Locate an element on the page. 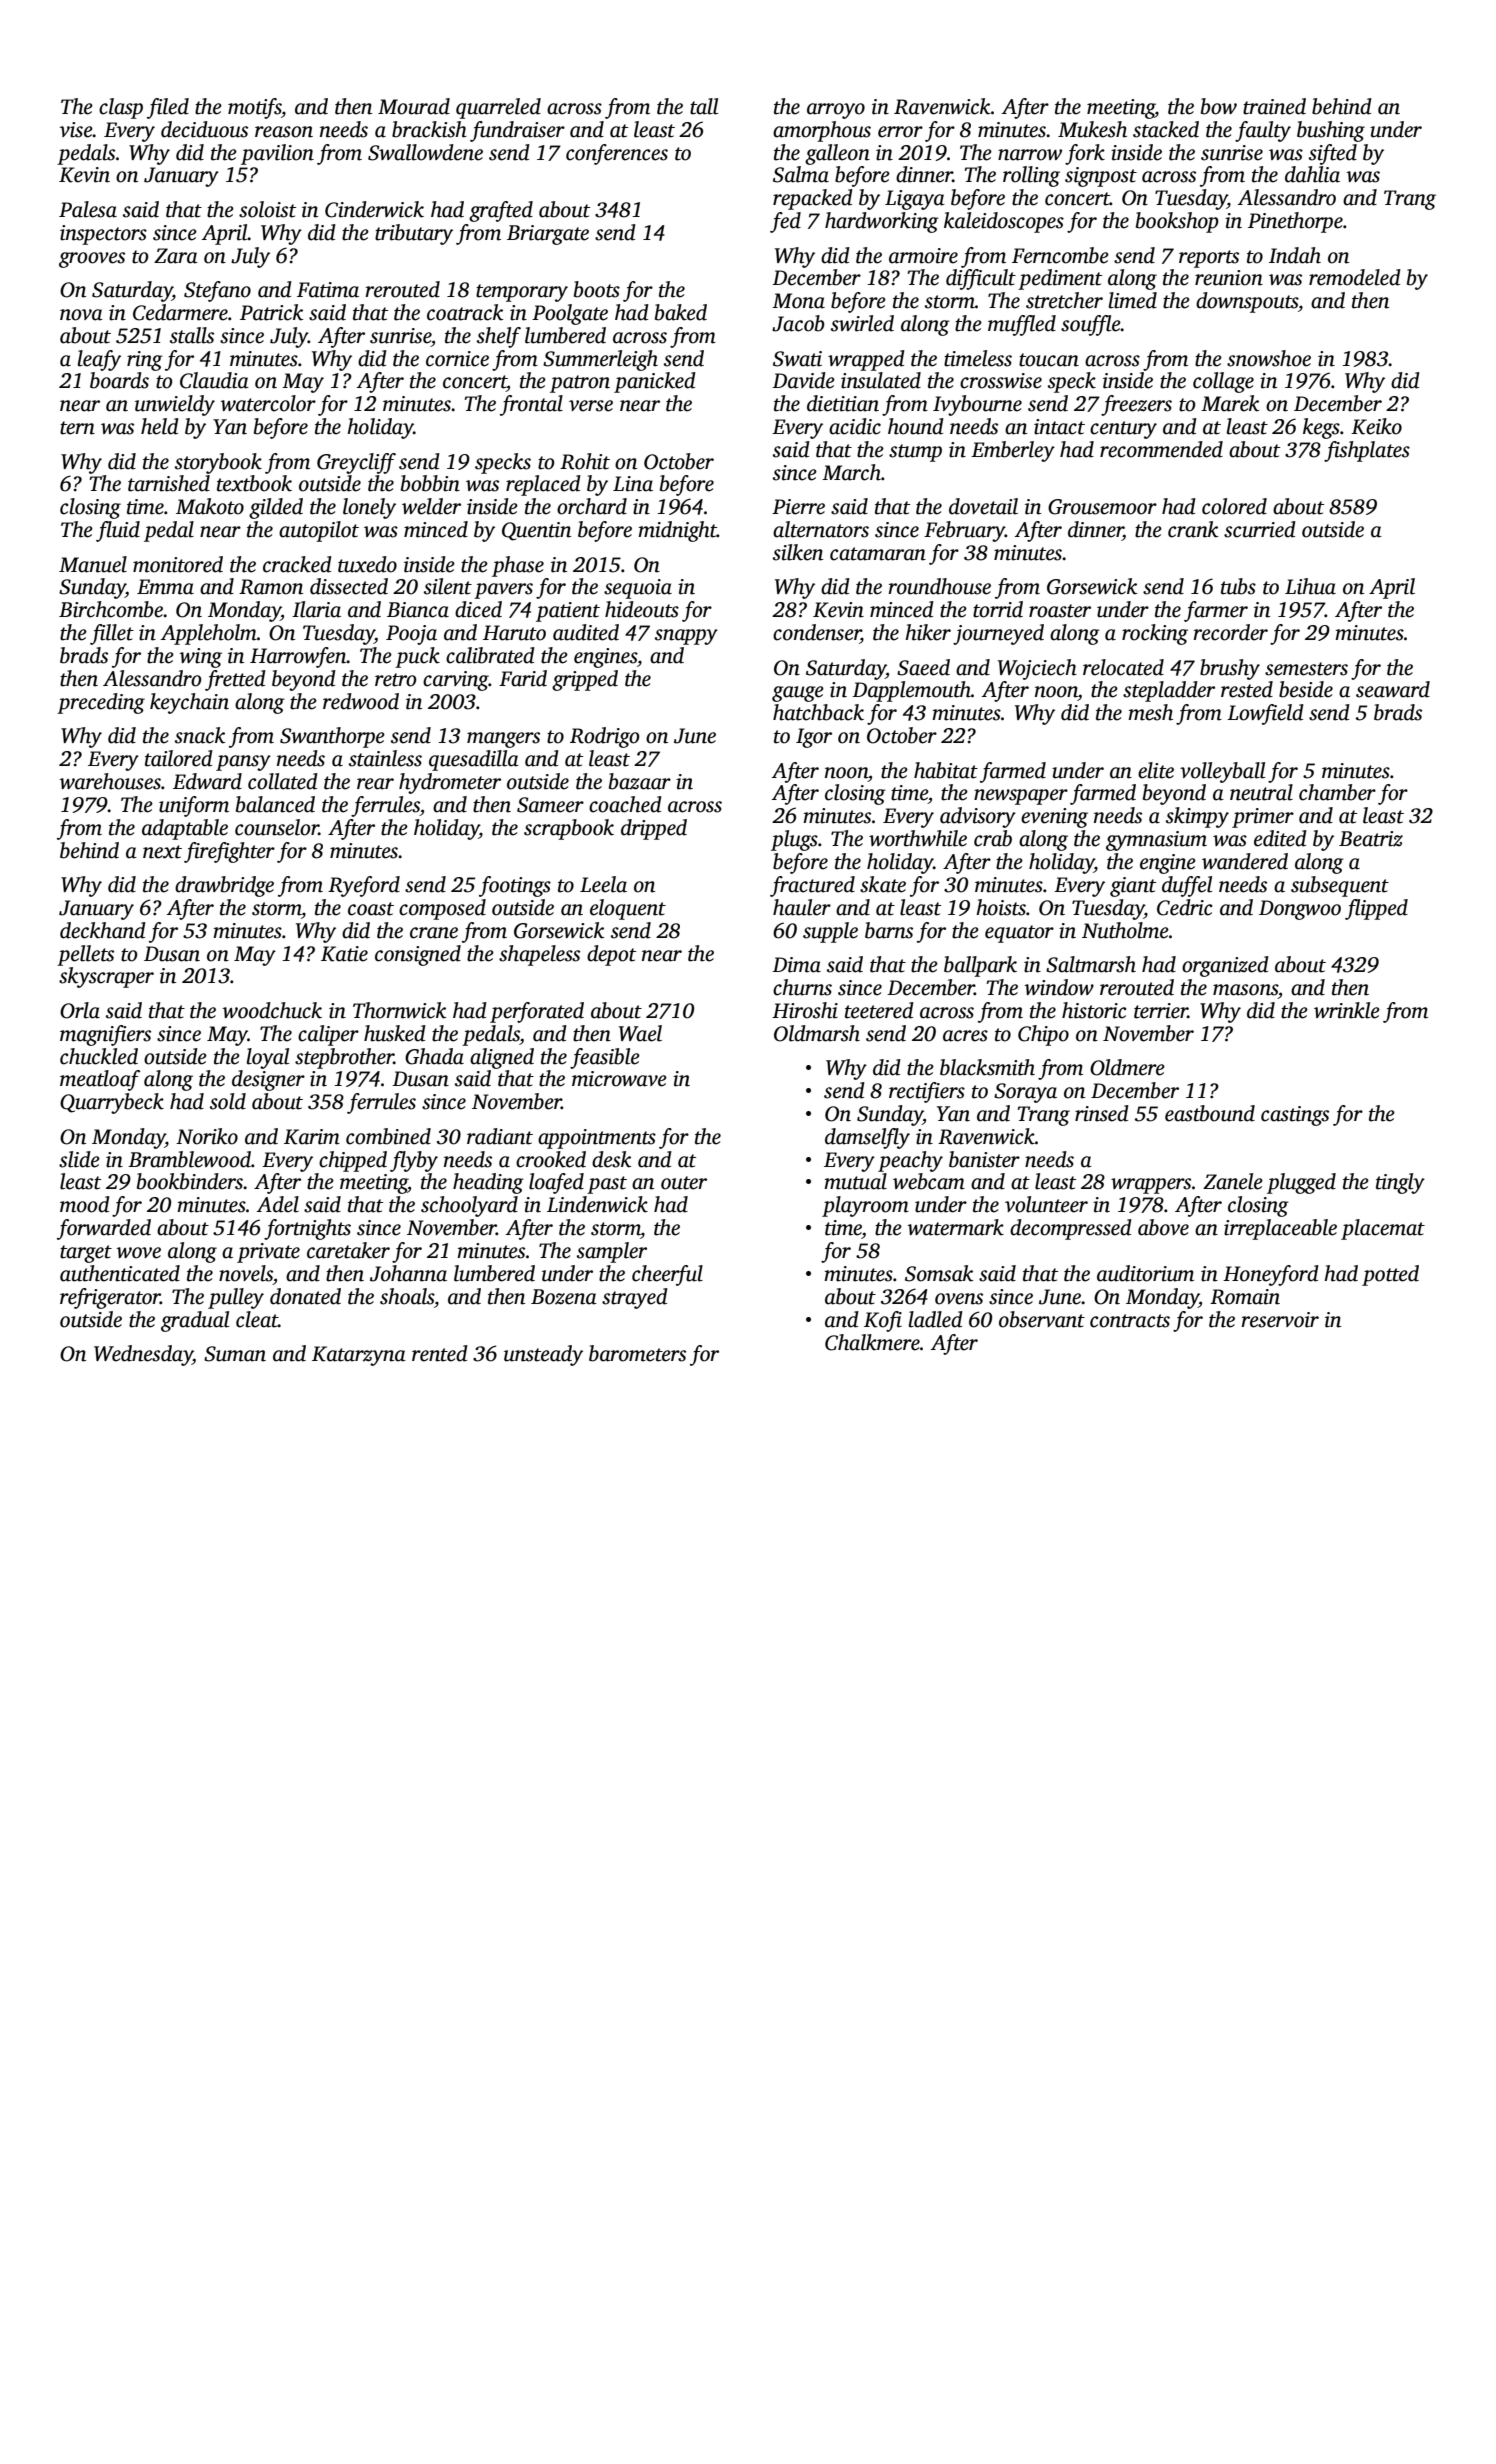 Image resolution: width=1496 pixels, height=2464 pixels. unsteady is located at coordinates (543, 1355).
